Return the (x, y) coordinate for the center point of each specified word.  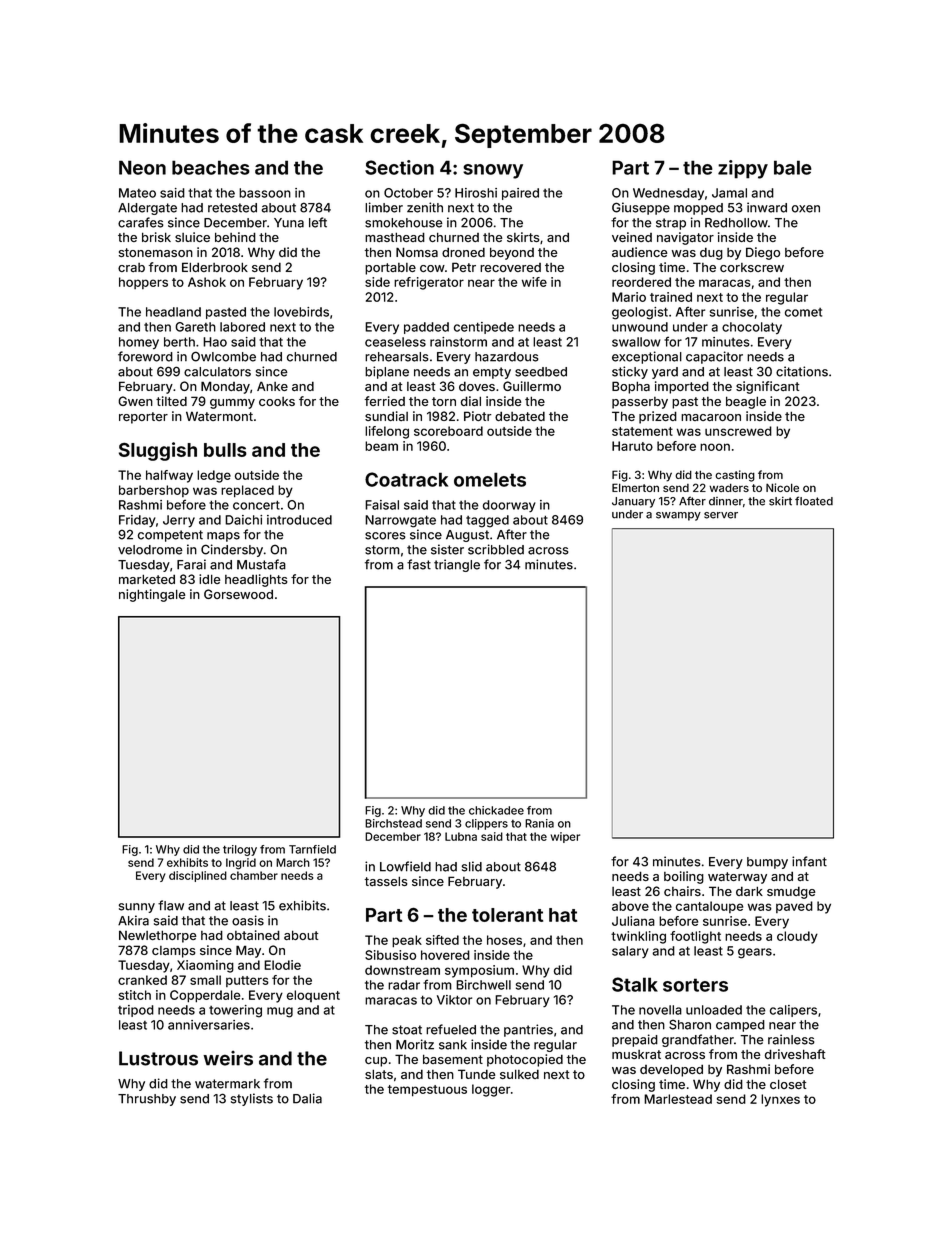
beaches (211, 167)
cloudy (797, 937)
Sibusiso (390, 955)
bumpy (767, 863)
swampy (678, 516)
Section (399, 167)
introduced (299, 520)
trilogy (240, 850)
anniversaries (209, 1025)
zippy (743, 169)
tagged (487, 521)
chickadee (496, 810)
